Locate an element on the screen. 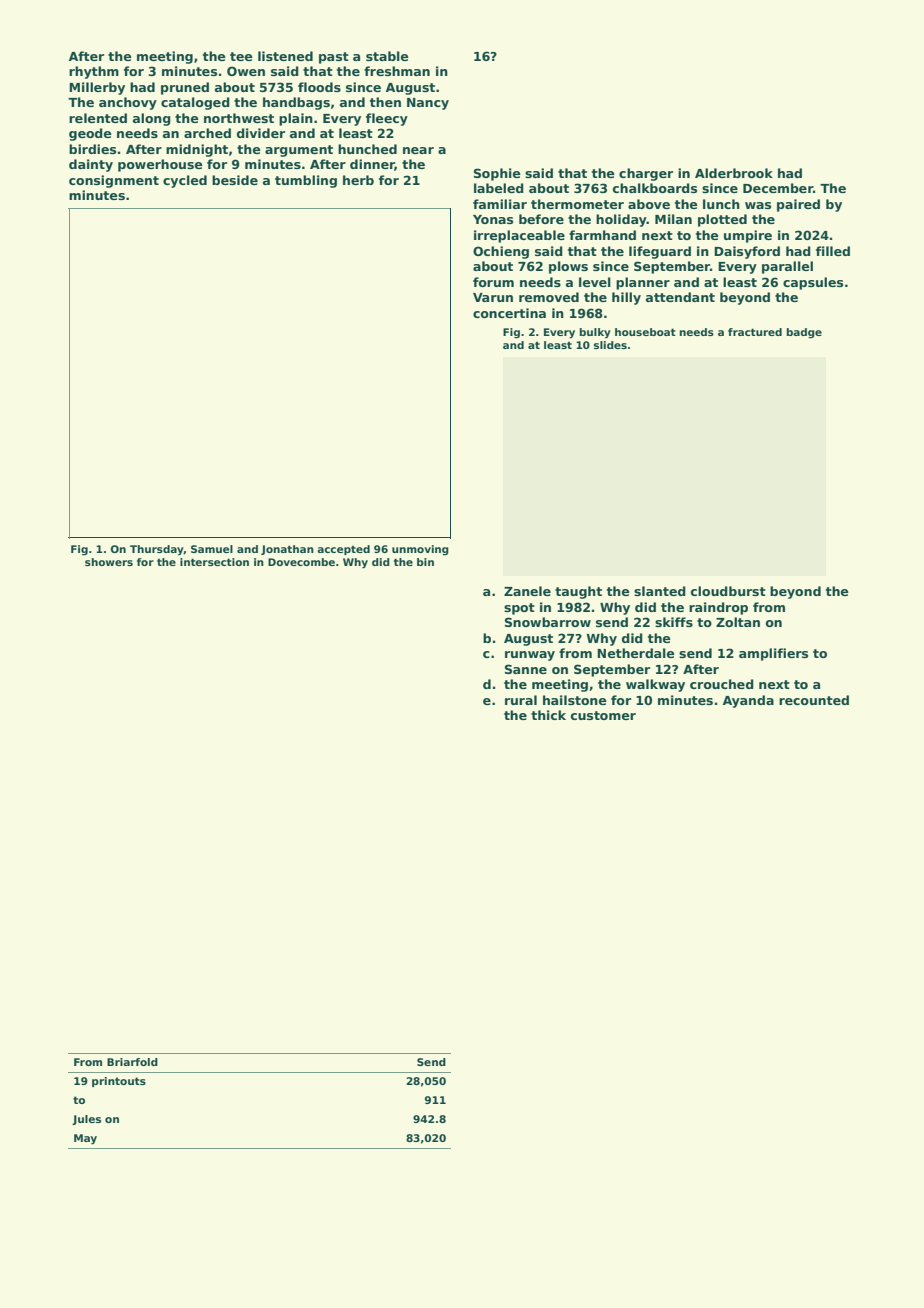 The width and height of the screenshot is (924, 1308). Jules is located at coordinates (86, 1120).
